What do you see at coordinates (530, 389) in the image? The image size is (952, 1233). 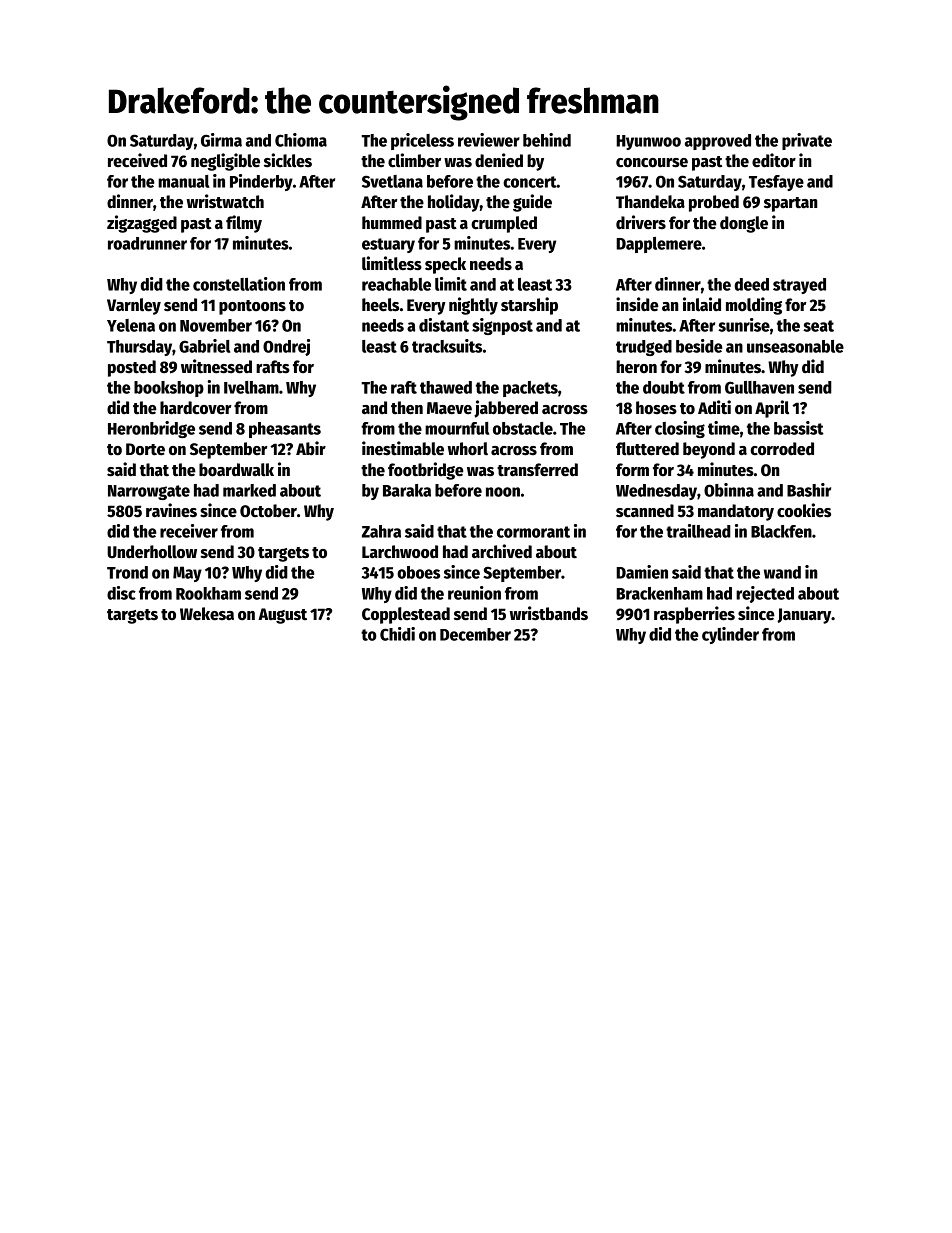 I see `packets` at bounding box center [530, 389].
